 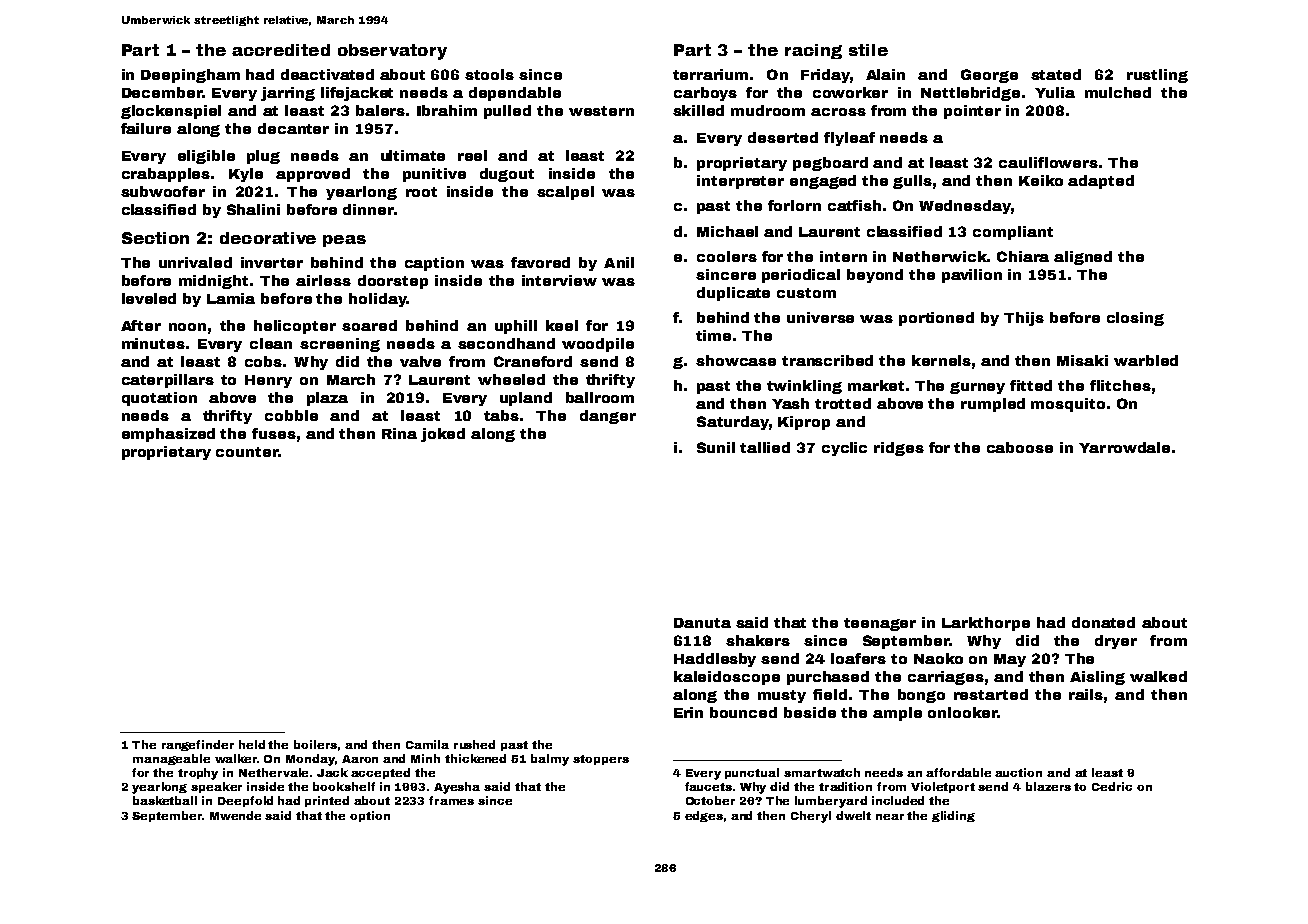 What do you see at coordinates (702, 623) in the screenshot?
I see `Danuta` at bounding box center [702, 623].
